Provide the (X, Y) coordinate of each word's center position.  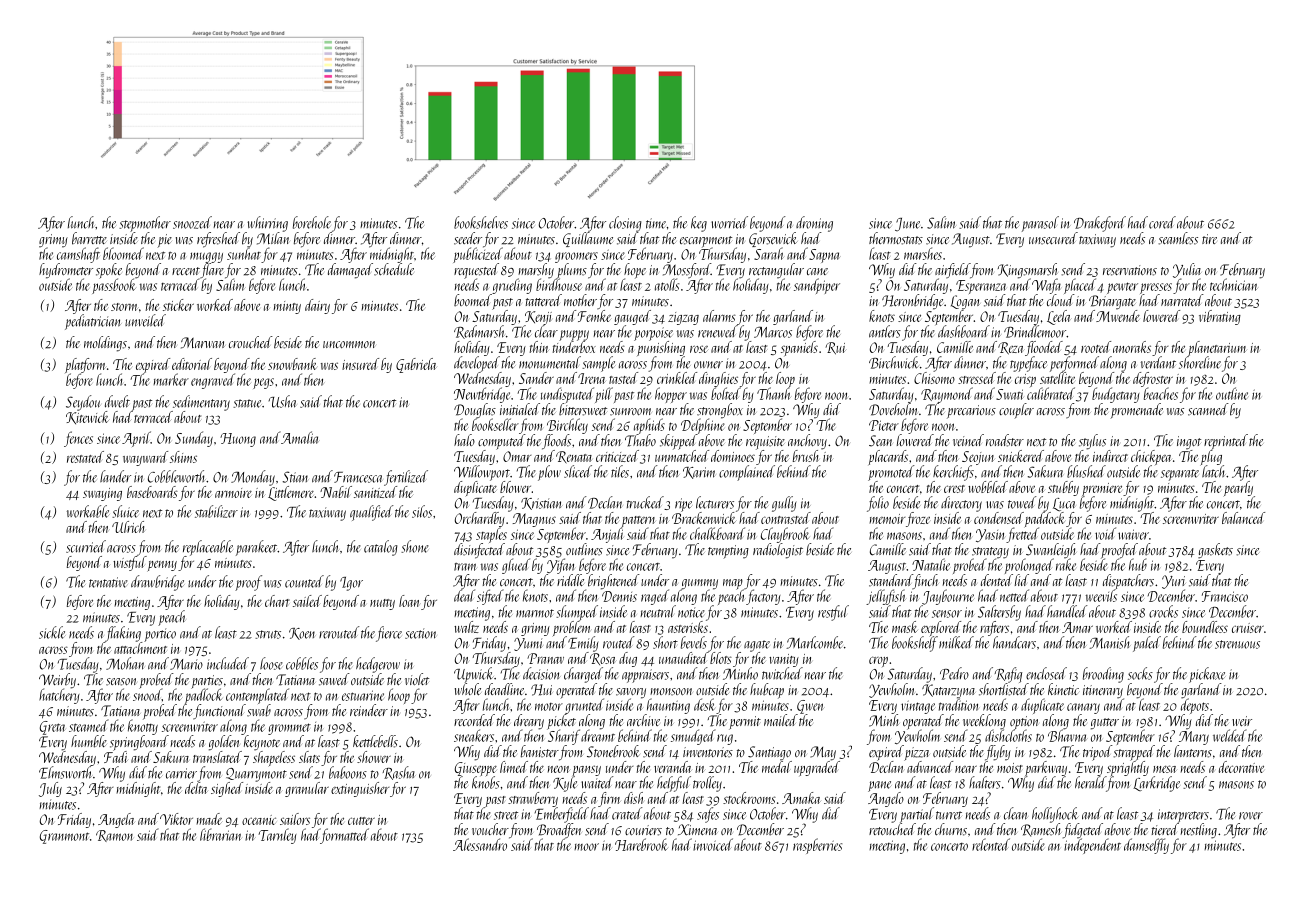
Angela (116, 820)
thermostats (896, 238)
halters (985, 782)
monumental (550, 362)
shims (183, 457)
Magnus (534, 520)
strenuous (1237, 644)
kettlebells (375, 741)
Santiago (769, 753)
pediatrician (93, 322)
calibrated (1051, 394)
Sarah (769, 253)
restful (833, 613)
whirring (268, 224)
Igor (351, 584)
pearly (1239, 489)
